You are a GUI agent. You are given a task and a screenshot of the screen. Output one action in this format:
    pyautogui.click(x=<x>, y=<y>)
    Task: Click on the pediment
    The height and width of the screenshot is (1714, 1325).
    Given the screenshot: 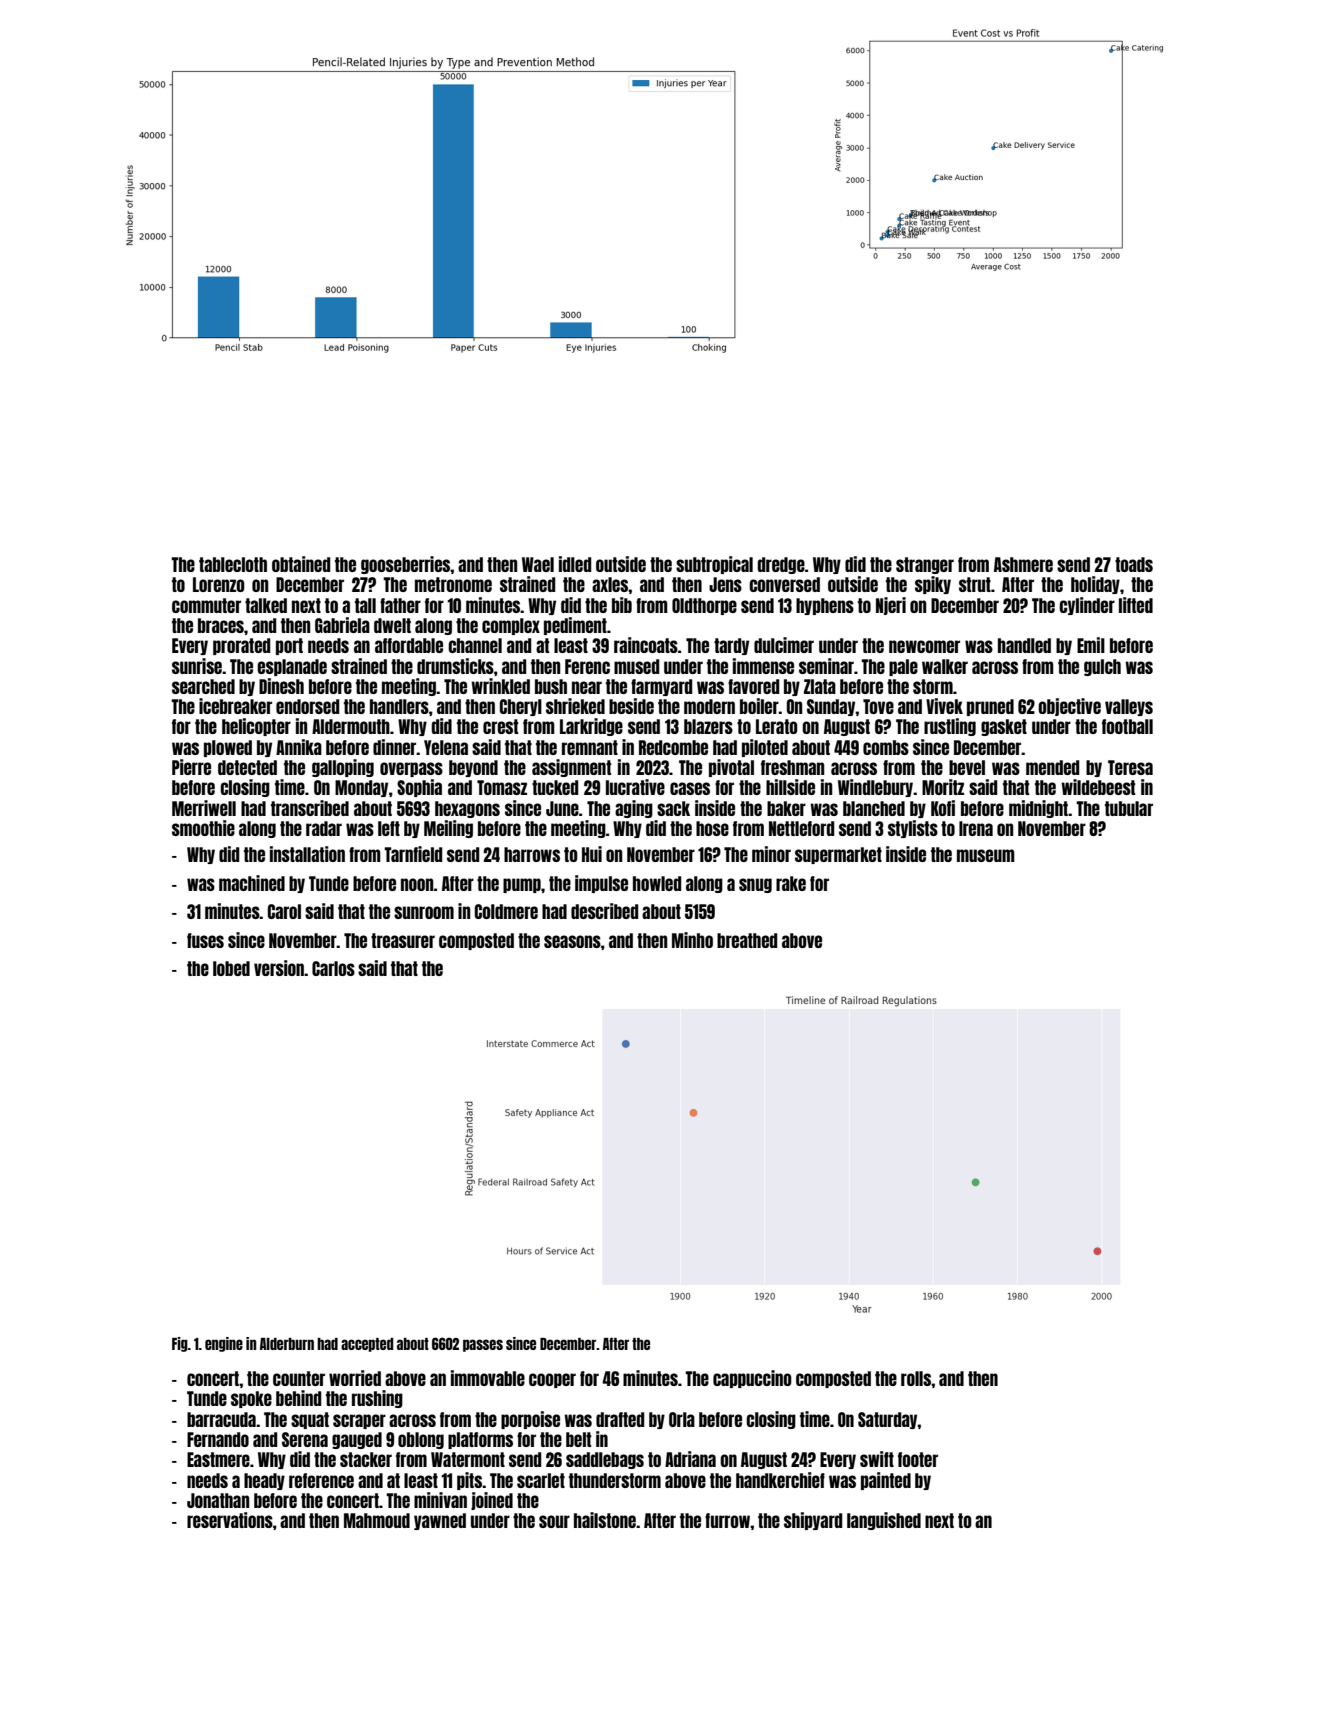 What is the action you would take?
    pyautogui.click(x=575, y=626)
